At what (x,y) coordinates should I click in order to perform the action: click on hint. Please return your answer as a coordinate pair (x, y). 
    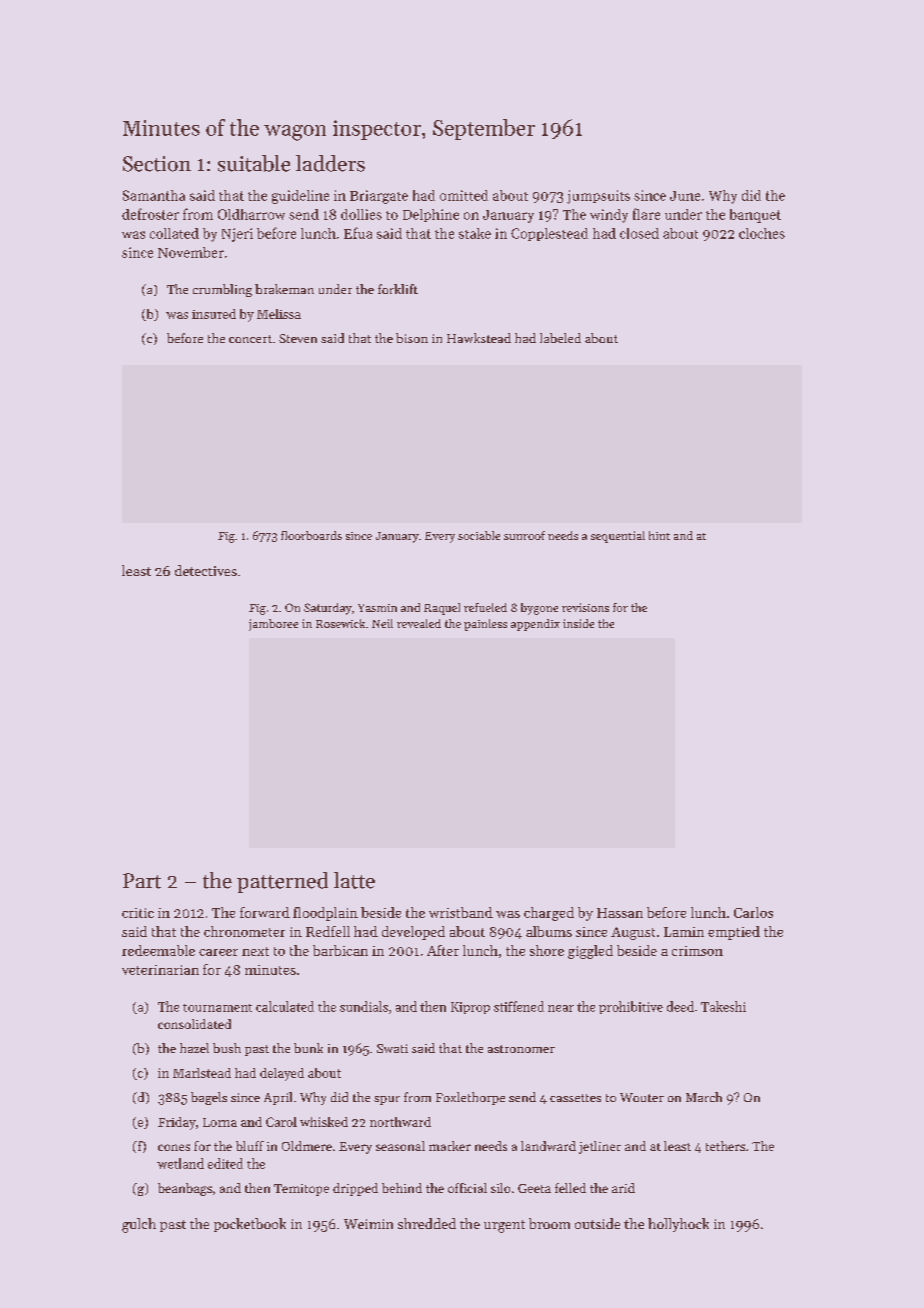
    Looking at the image, I should click on (659, 535).
